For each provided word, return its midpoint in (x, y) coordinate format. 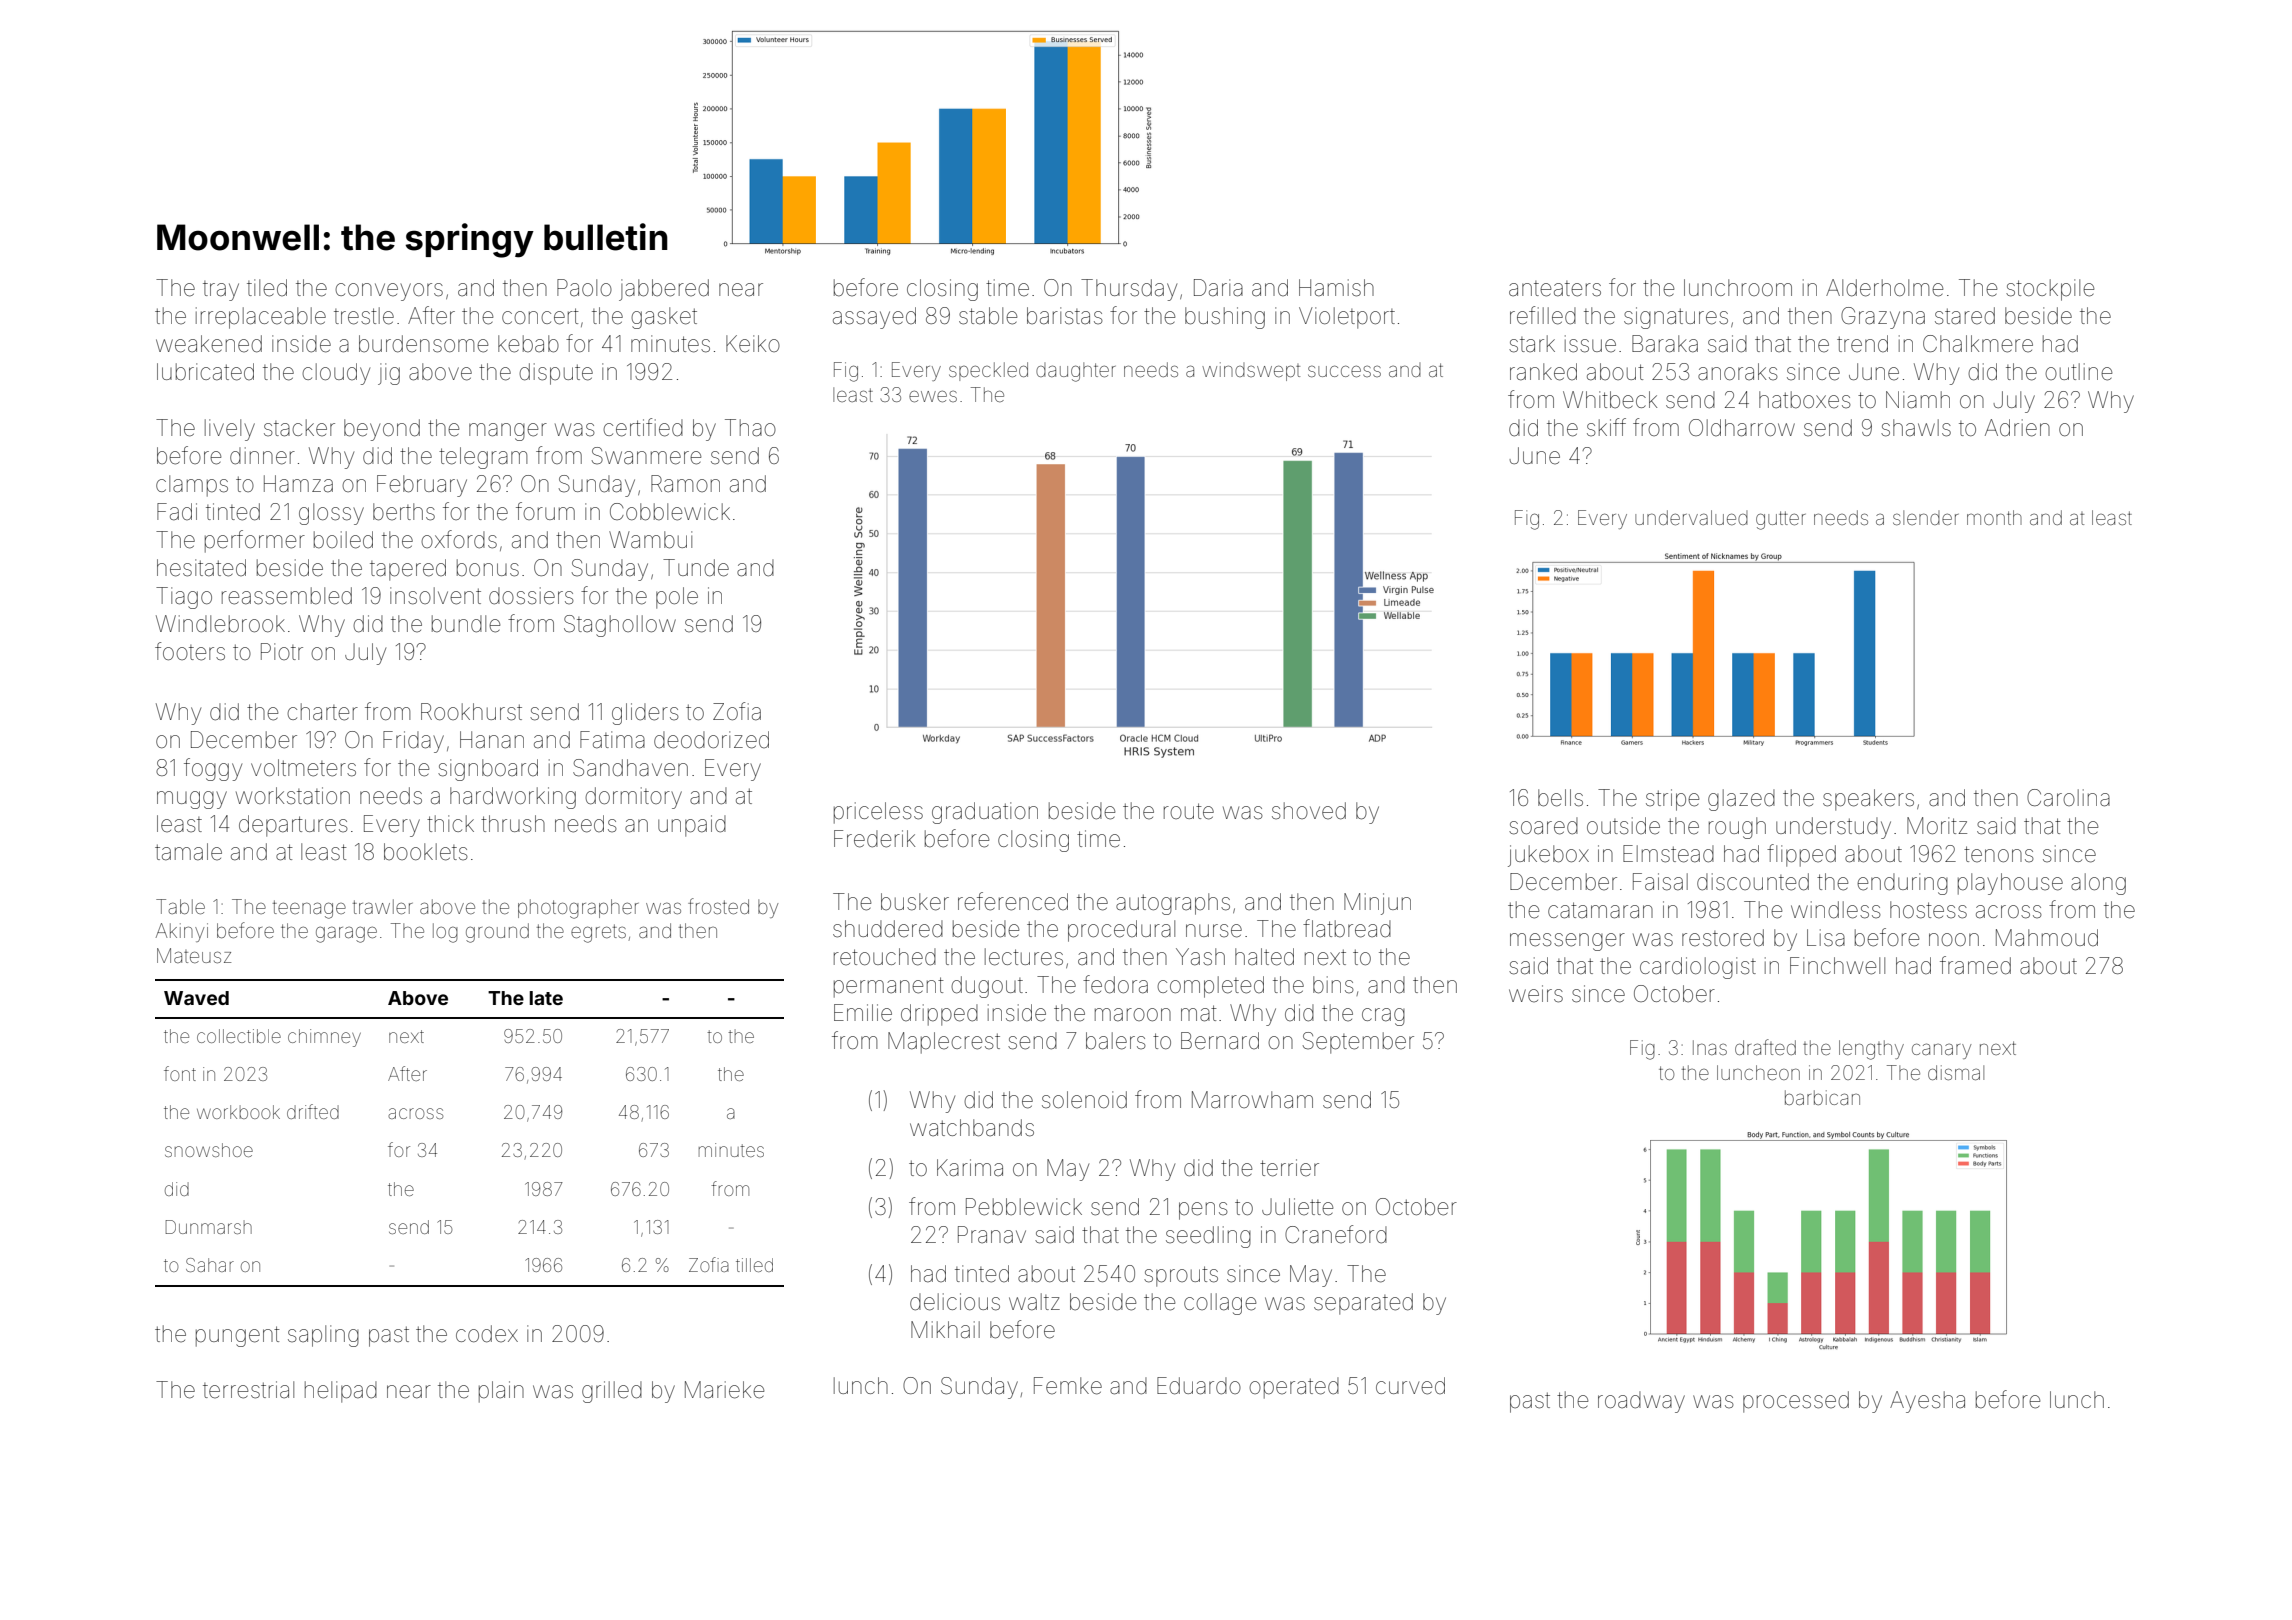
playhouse (2010, 884)
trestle (364, 316)
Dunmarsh (208, 1227)
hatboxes (1805, 400)
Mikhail (945, 1330)
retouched (885, 957)
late (546, 998)
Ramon (685, 483)
